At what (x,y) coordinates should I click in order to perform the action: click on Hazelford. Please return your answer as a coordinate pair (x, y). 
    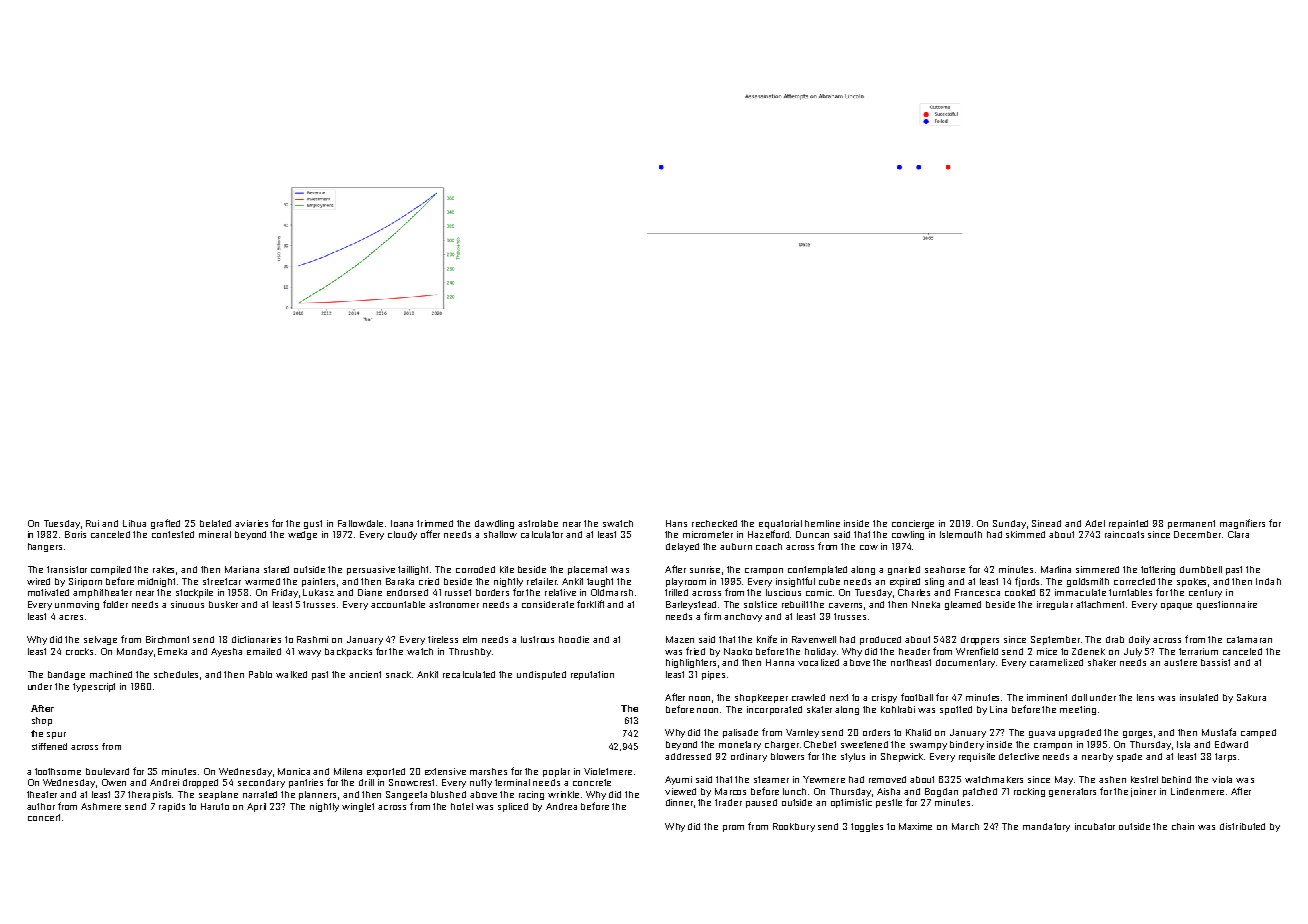
    Looking at the image, I should click on (768, 534).
